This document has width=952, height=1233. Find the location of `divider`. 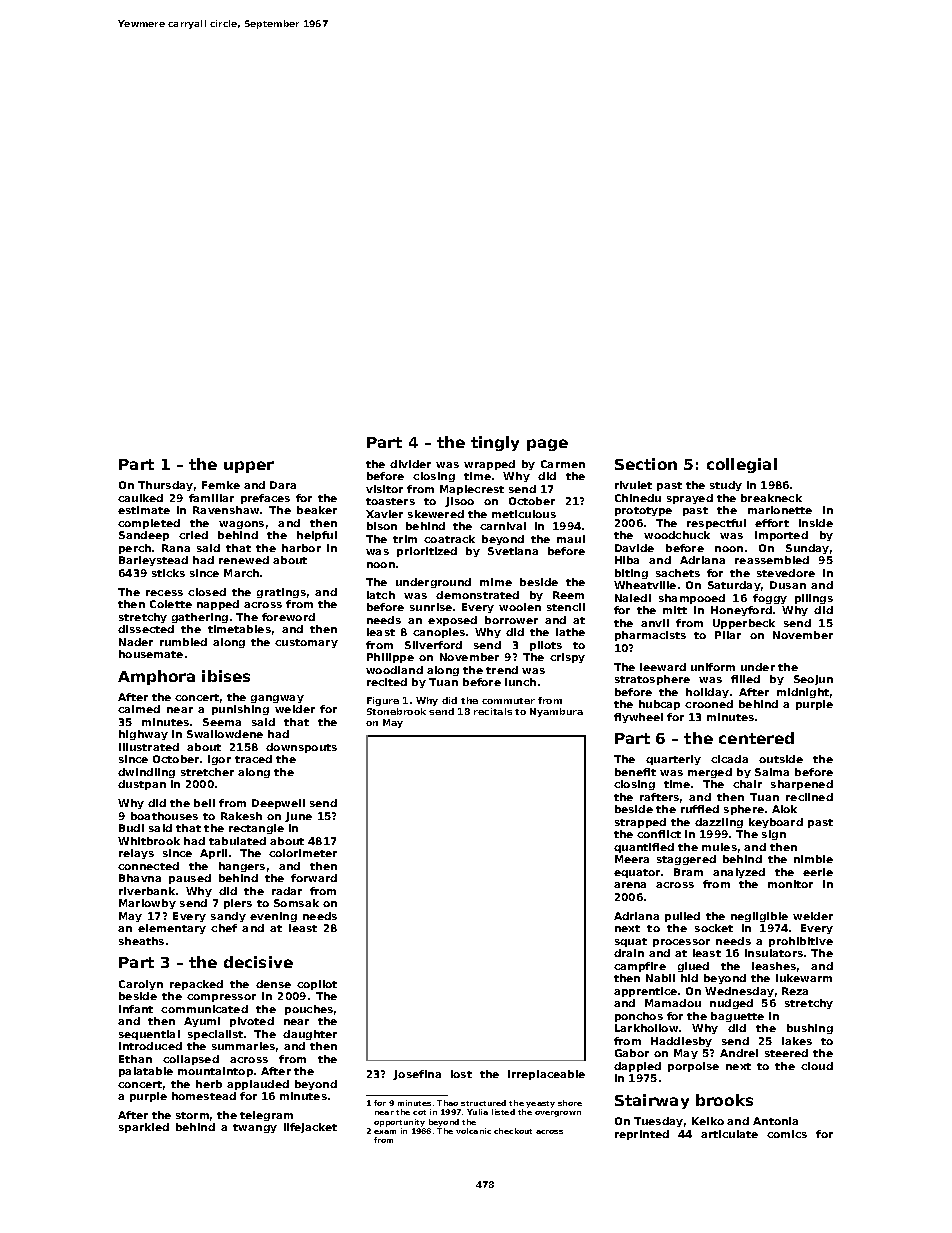

divider is located at coordinates (410, 464).
